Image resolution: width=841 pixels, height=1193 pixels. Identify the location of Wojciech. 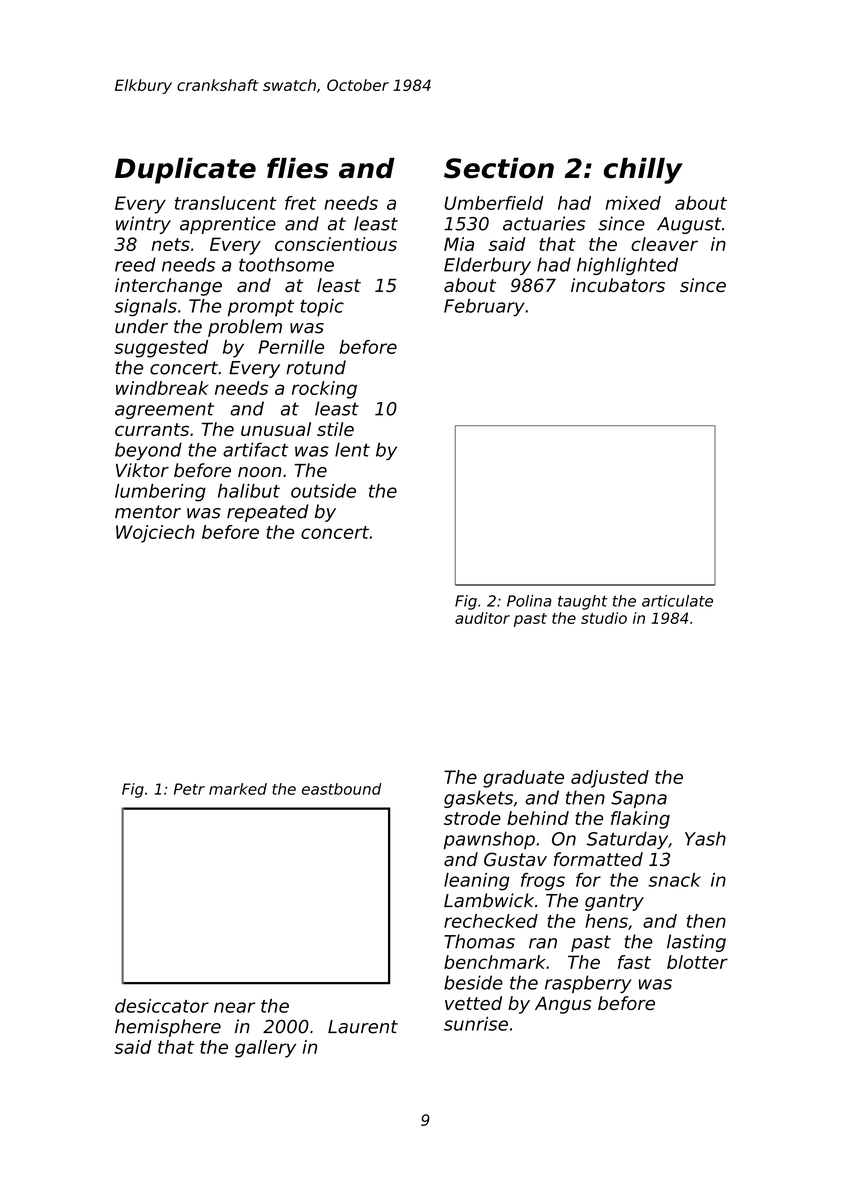
(155, 534).
